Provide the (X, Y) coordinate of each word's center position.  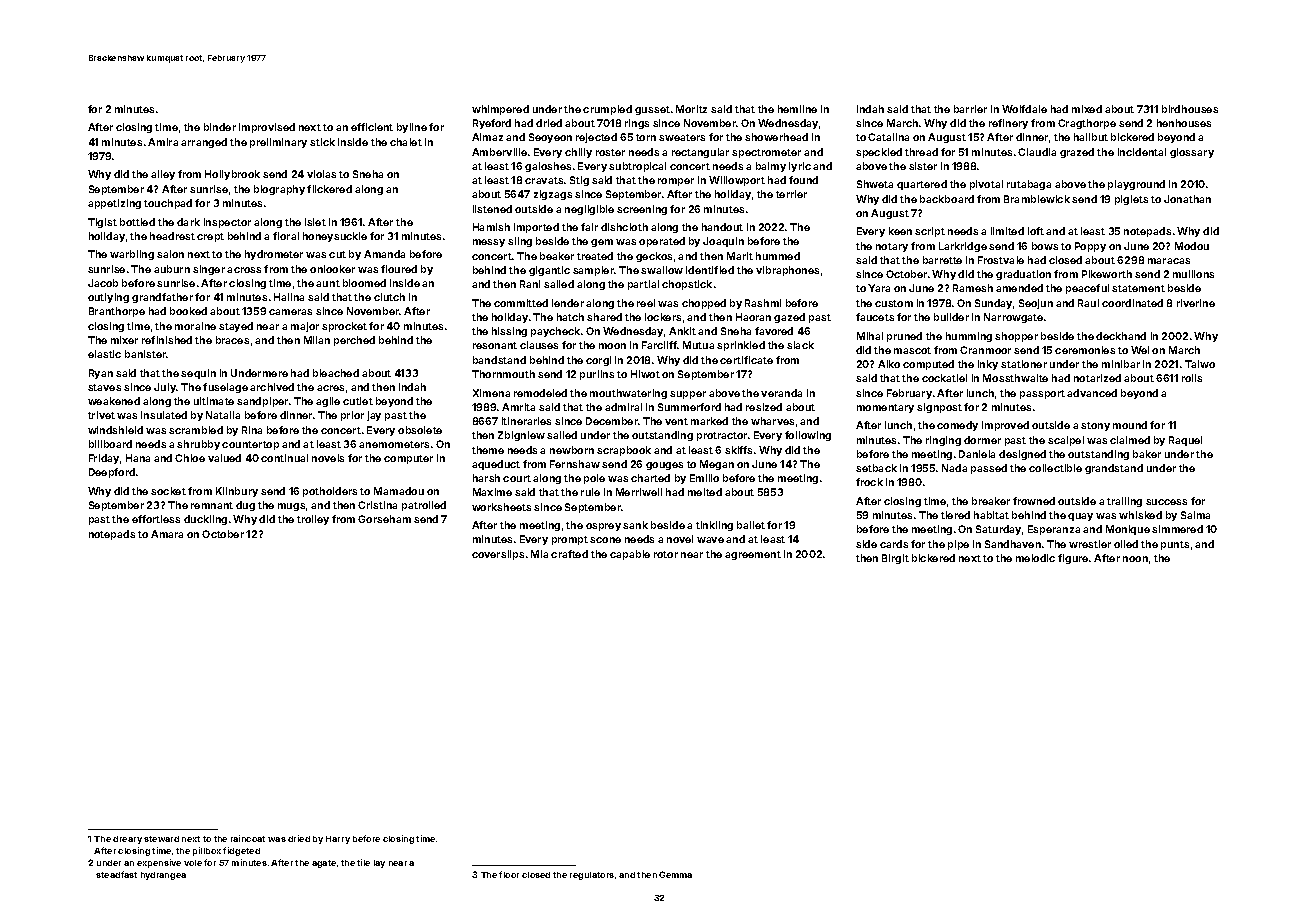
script (930, 232)
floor (509, 874)
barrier (970, 109)
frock (869, 482)
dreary (127, 840)
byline (412, 128)
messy (489, 243)
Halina (289, 297)
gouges (664, 466)
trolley (313, 520)
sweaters (682, 137)
